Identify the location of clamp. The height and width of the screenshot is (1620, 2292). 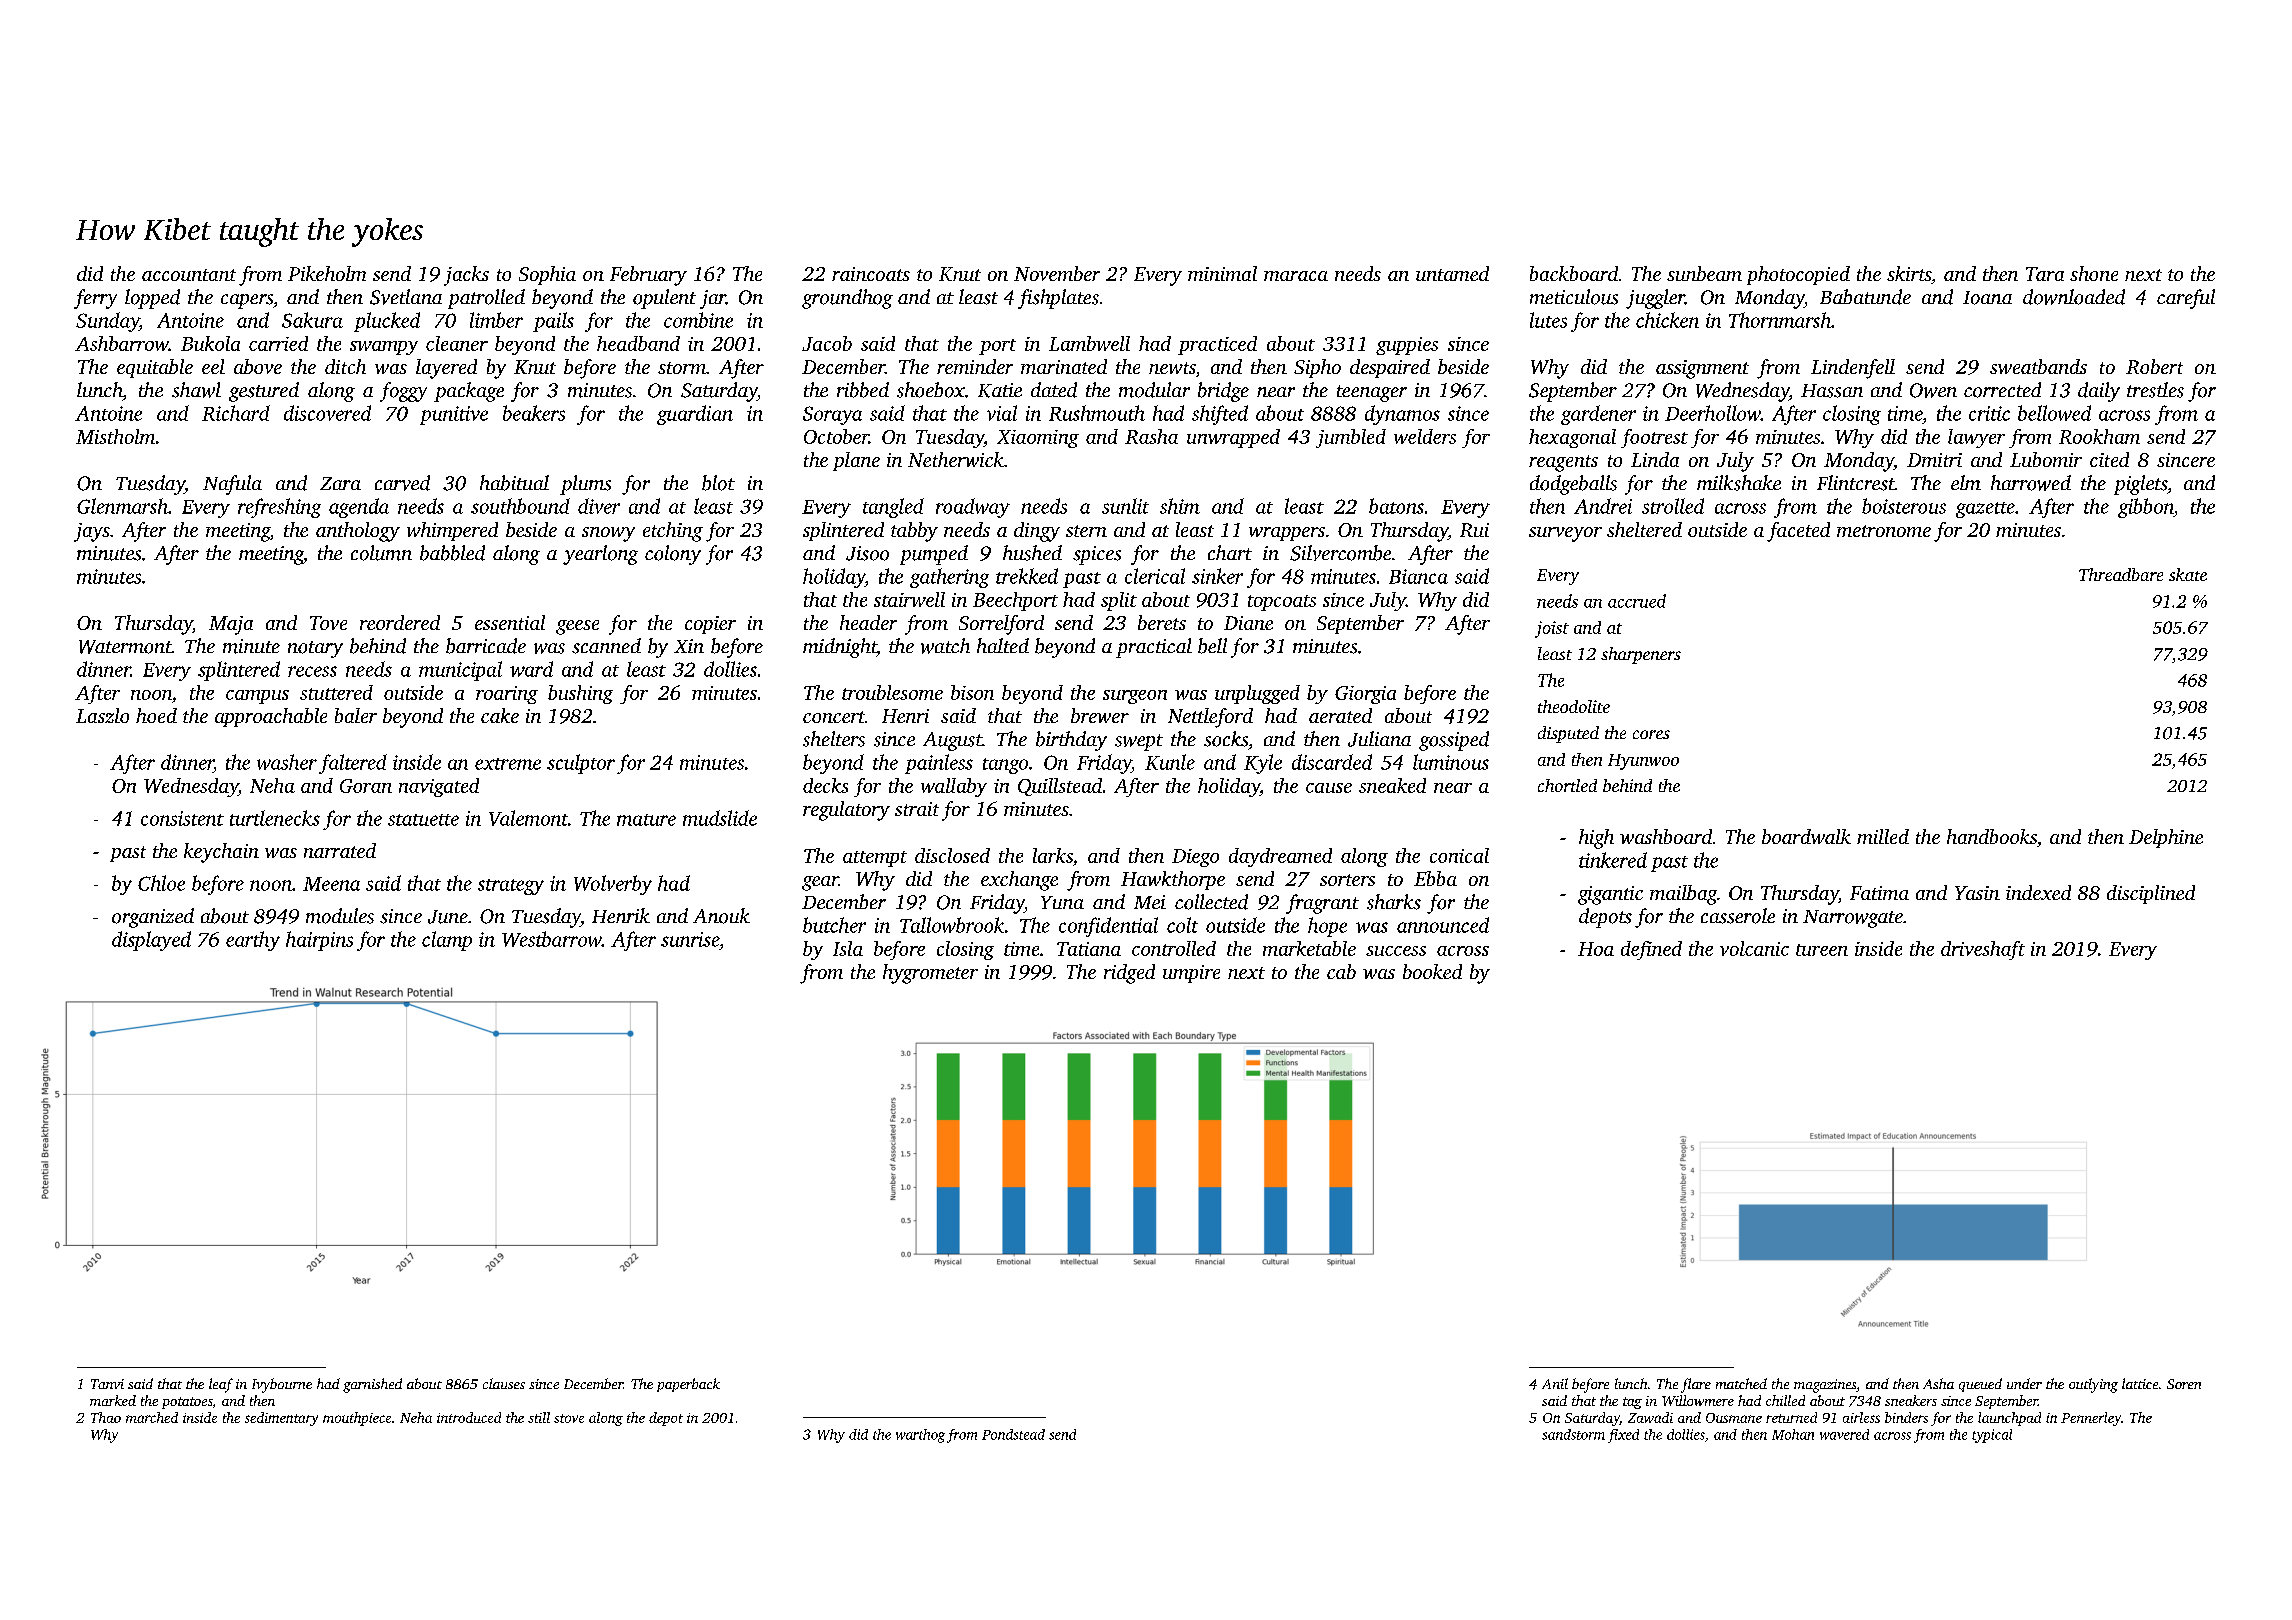
(447, 941).
